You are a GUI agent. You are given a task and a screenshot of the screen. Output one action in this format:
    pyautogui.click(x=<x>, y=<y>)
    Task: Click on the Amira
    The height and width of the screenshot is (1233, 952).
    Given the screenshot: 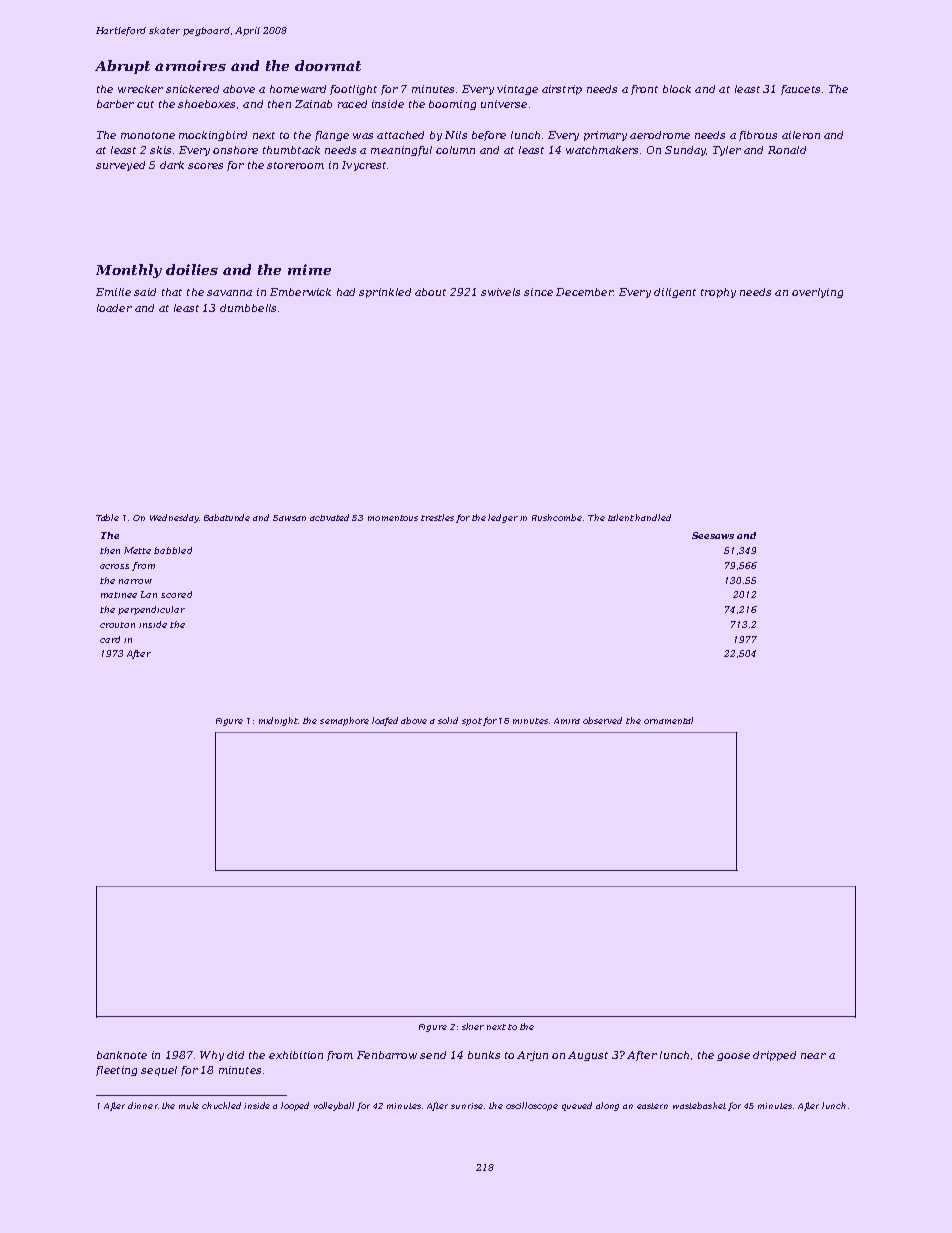 What is the action you would take?
    pyautogui.click(x=567, y=721)
